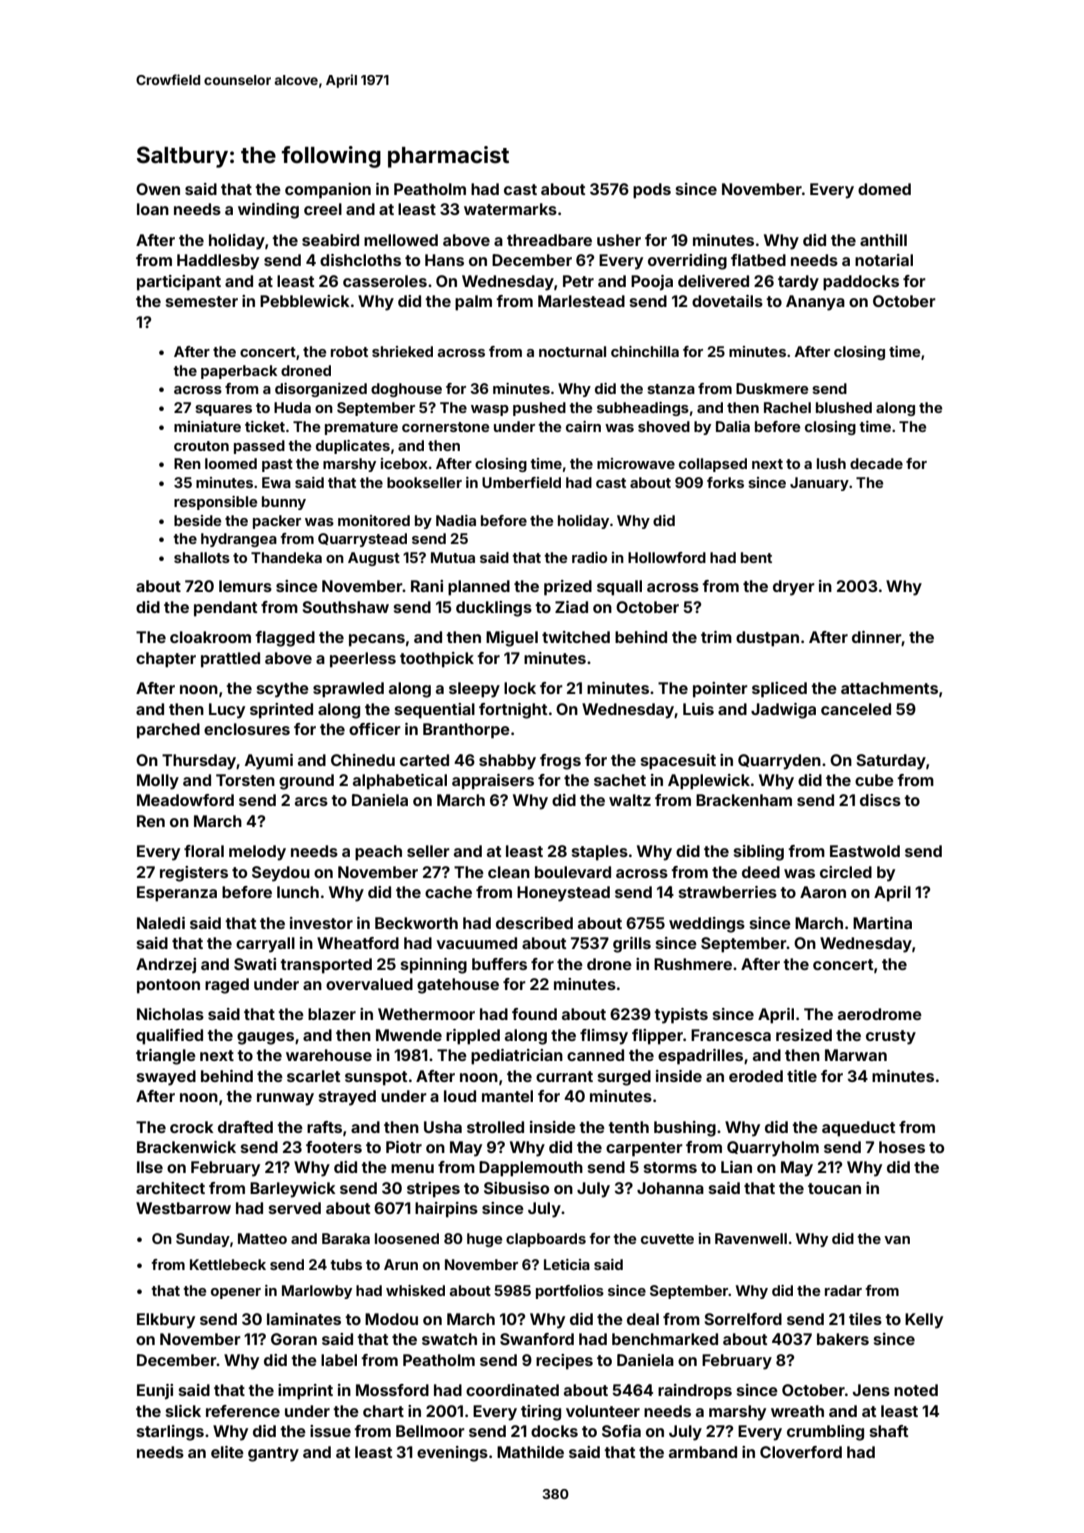  Describe the element at coordinates (225, 609) in the screenshot. I see `pendant` at that location.
